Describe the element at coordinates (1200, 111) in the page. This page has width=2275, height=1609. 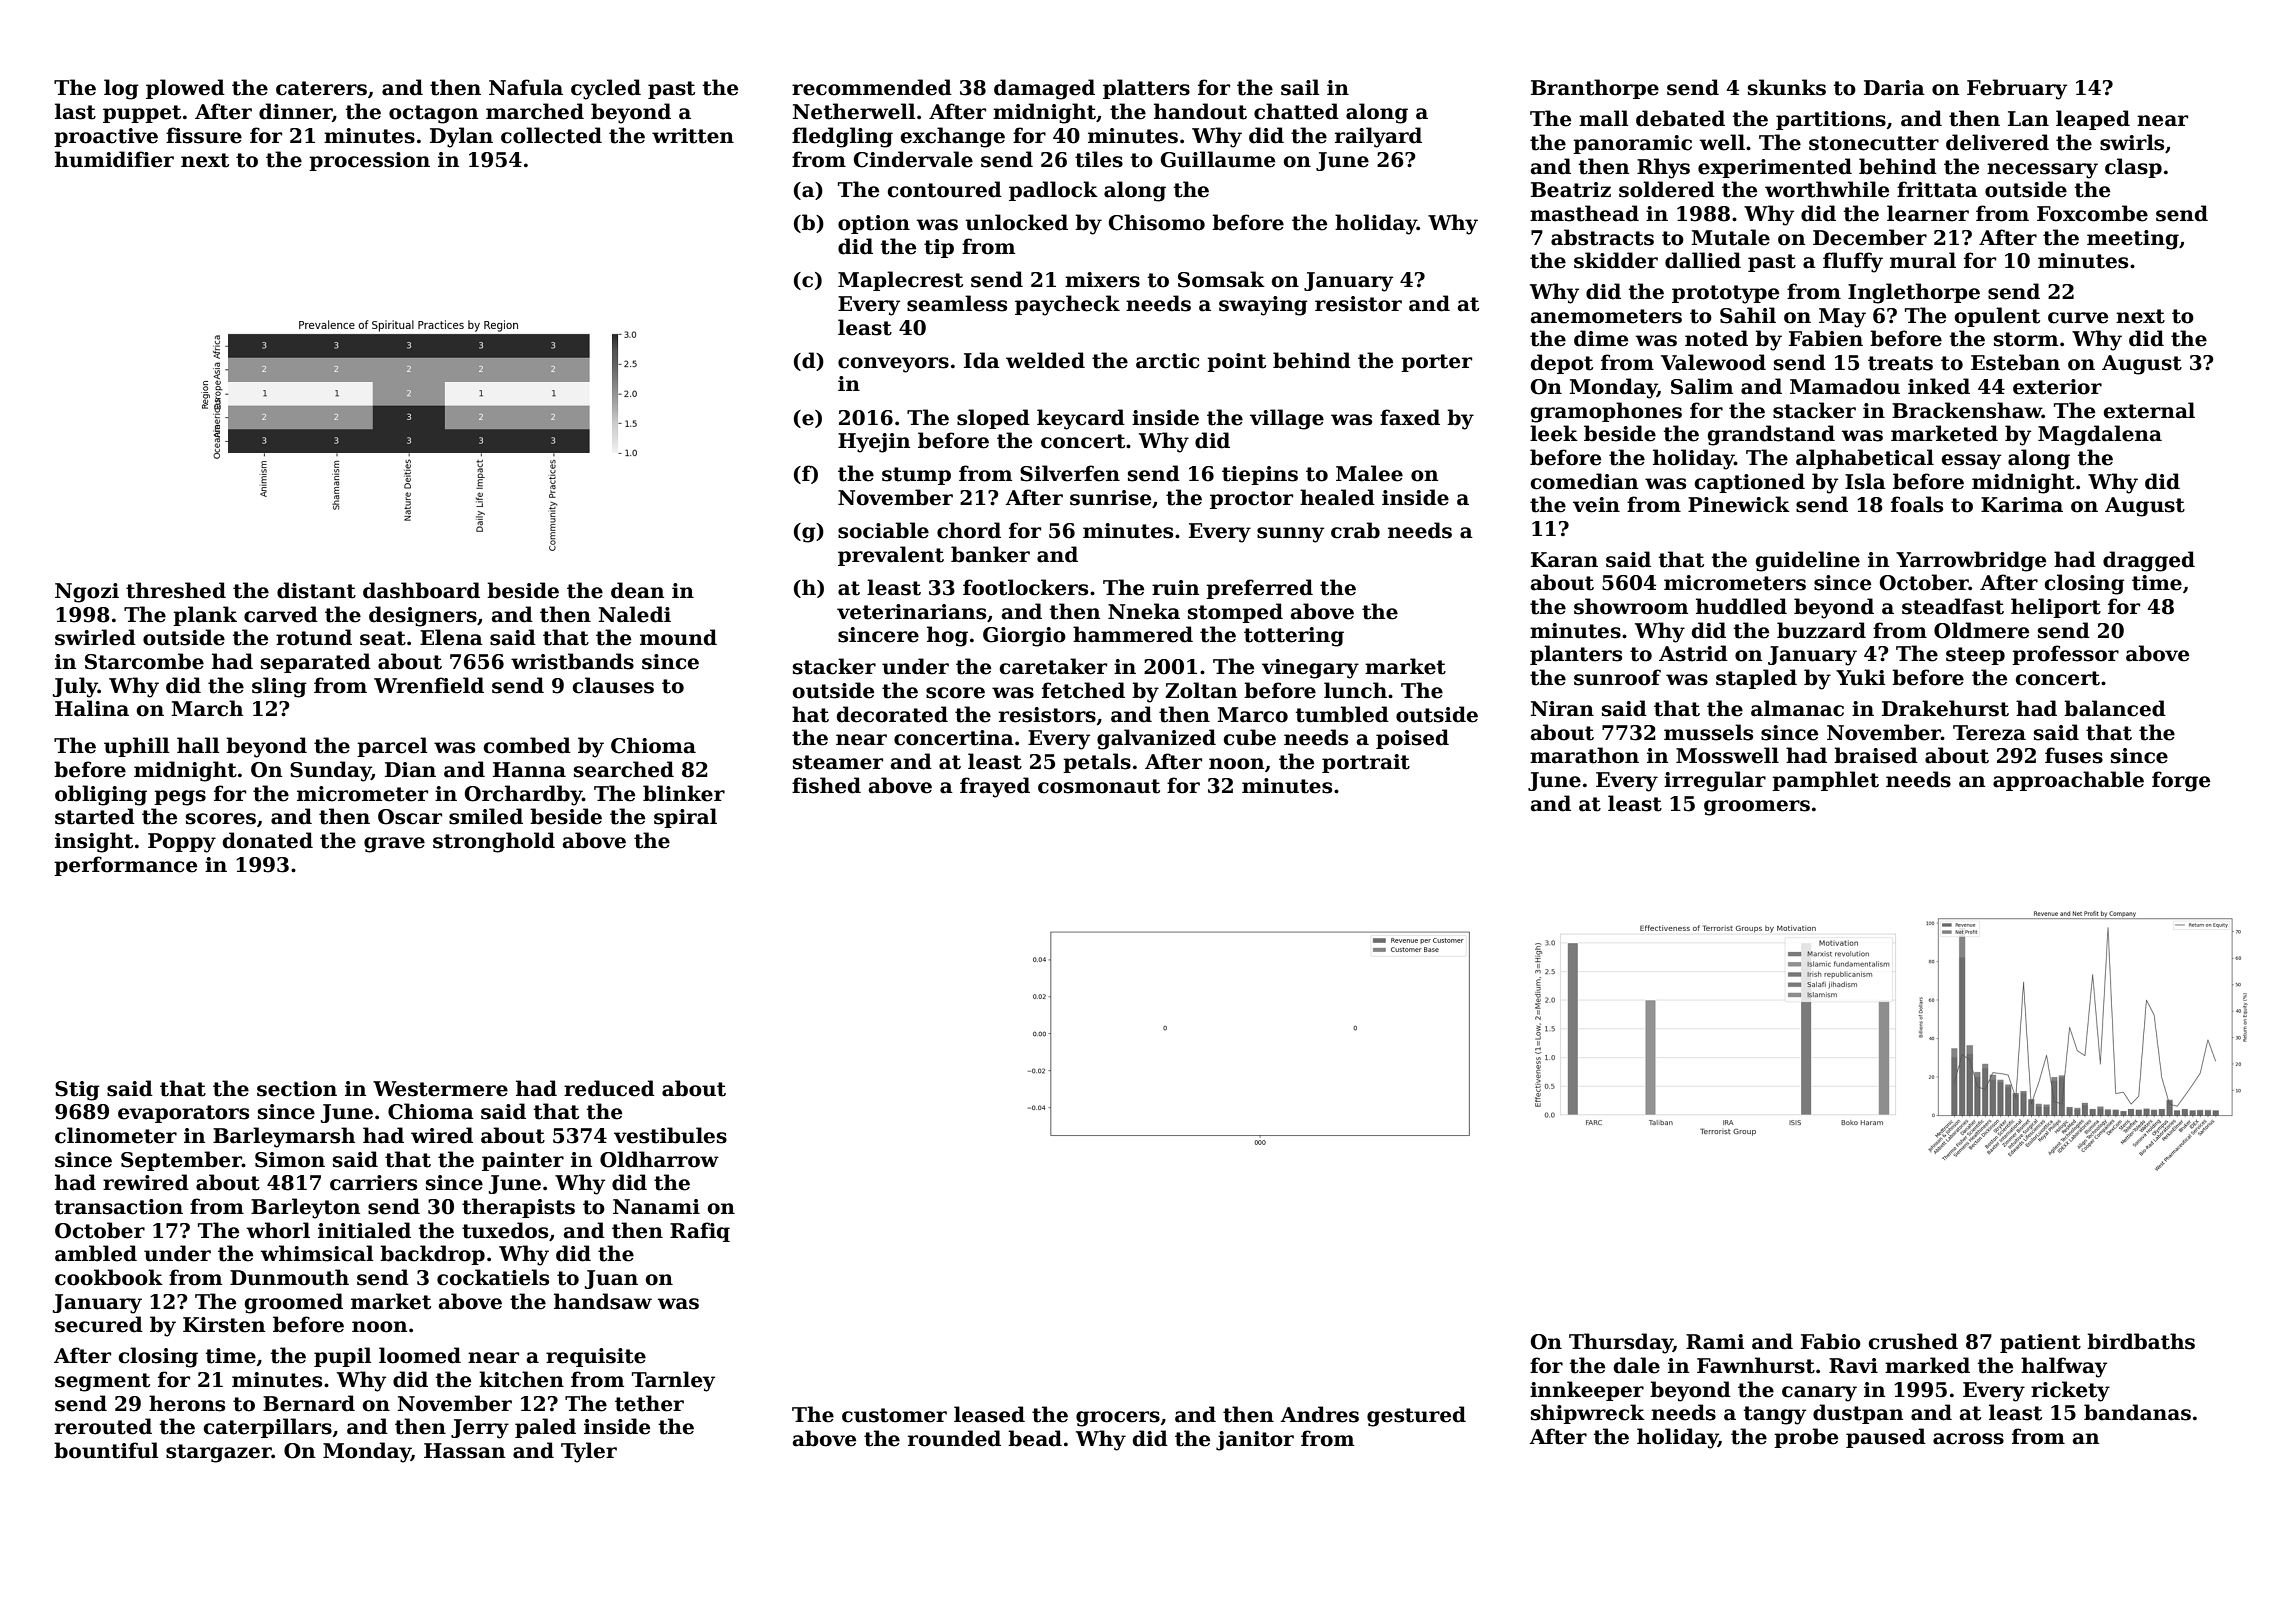
I see `handout` at that location.
